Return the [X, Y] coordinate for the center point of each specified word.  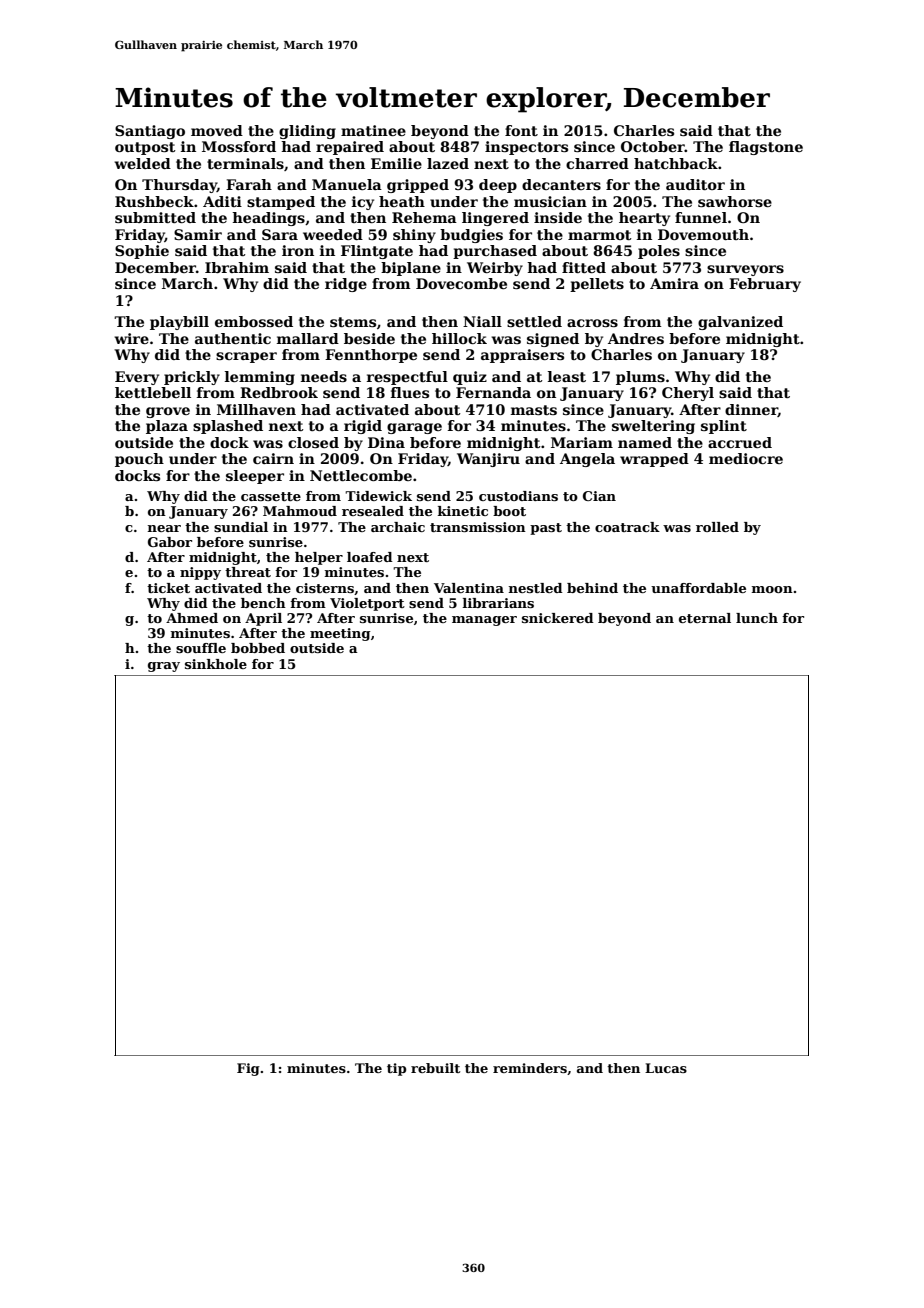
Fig [248, 1069]
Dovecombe [461, 283]
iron [298, 250]
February [765, 285]
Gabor [170, 542]
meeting [340, 634]
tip [397, 1069]
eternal [705, 618]
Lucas [666, 1068]
